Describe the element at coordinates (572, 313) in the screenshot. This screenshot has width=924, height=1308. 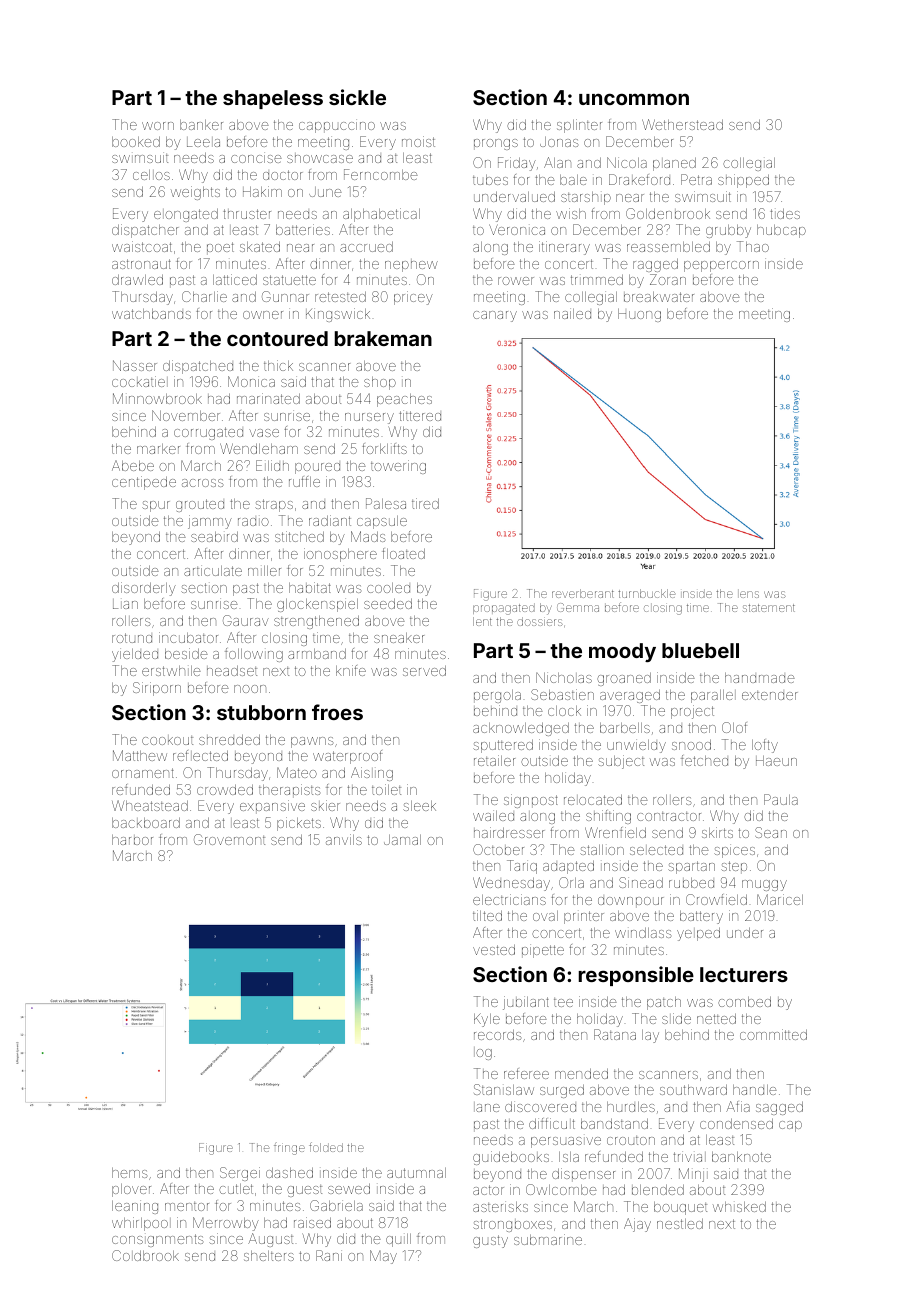
I see `nailed` at that location.
